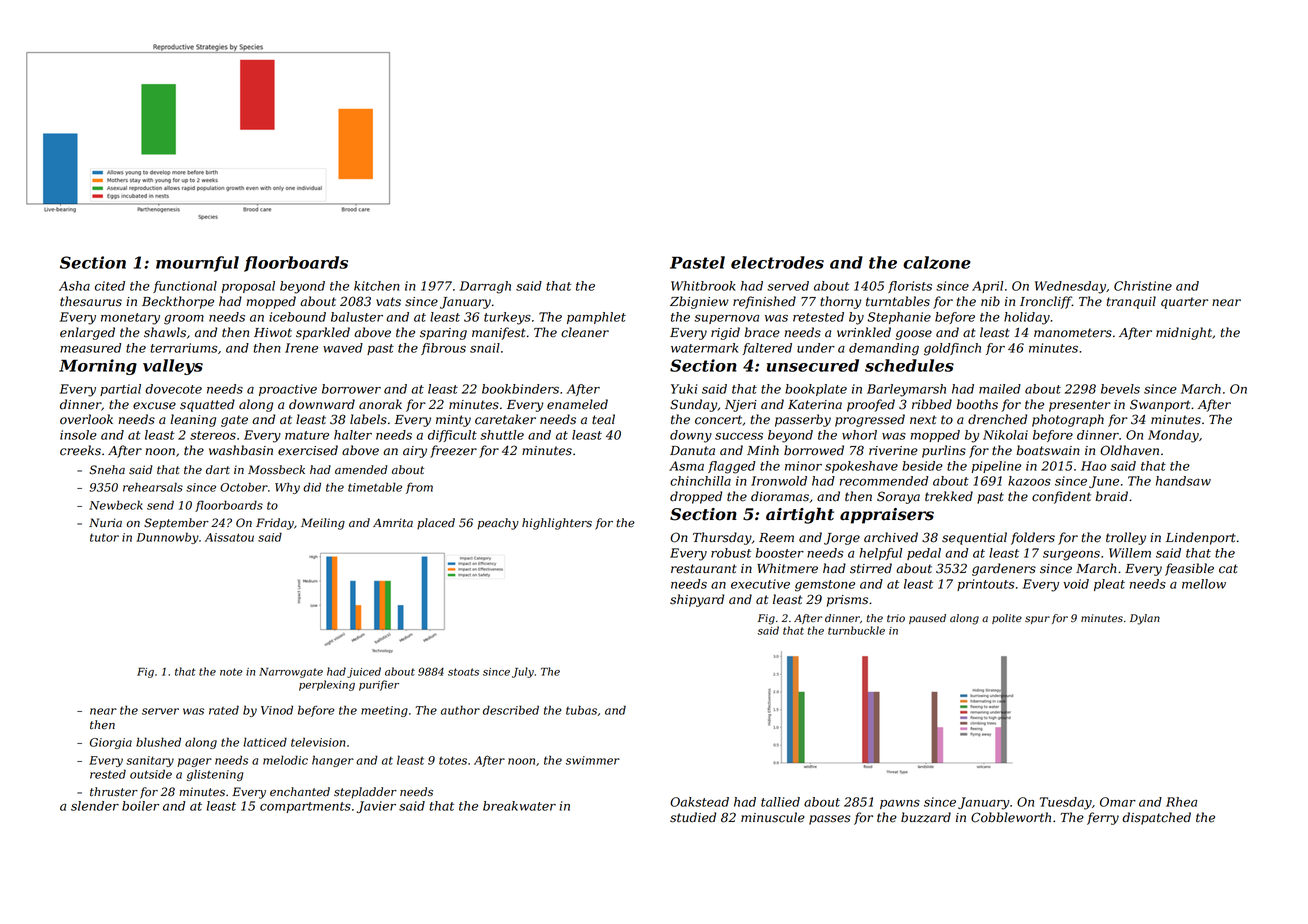 The width and height of the image is (1308, 924). I want to click on pipeline, so click(996, 467).
